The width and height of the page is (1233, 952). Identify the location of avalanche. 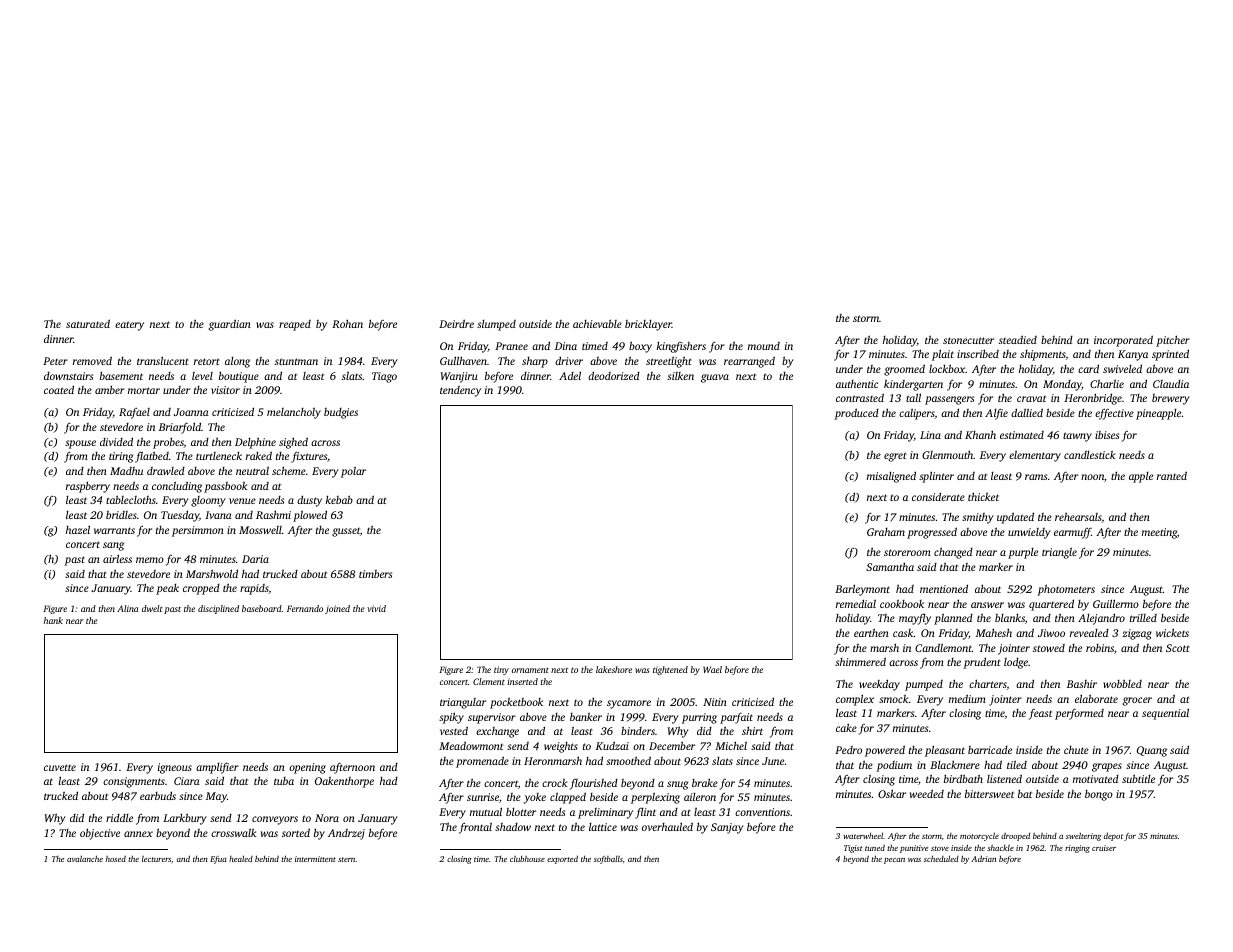
(85, 858).
